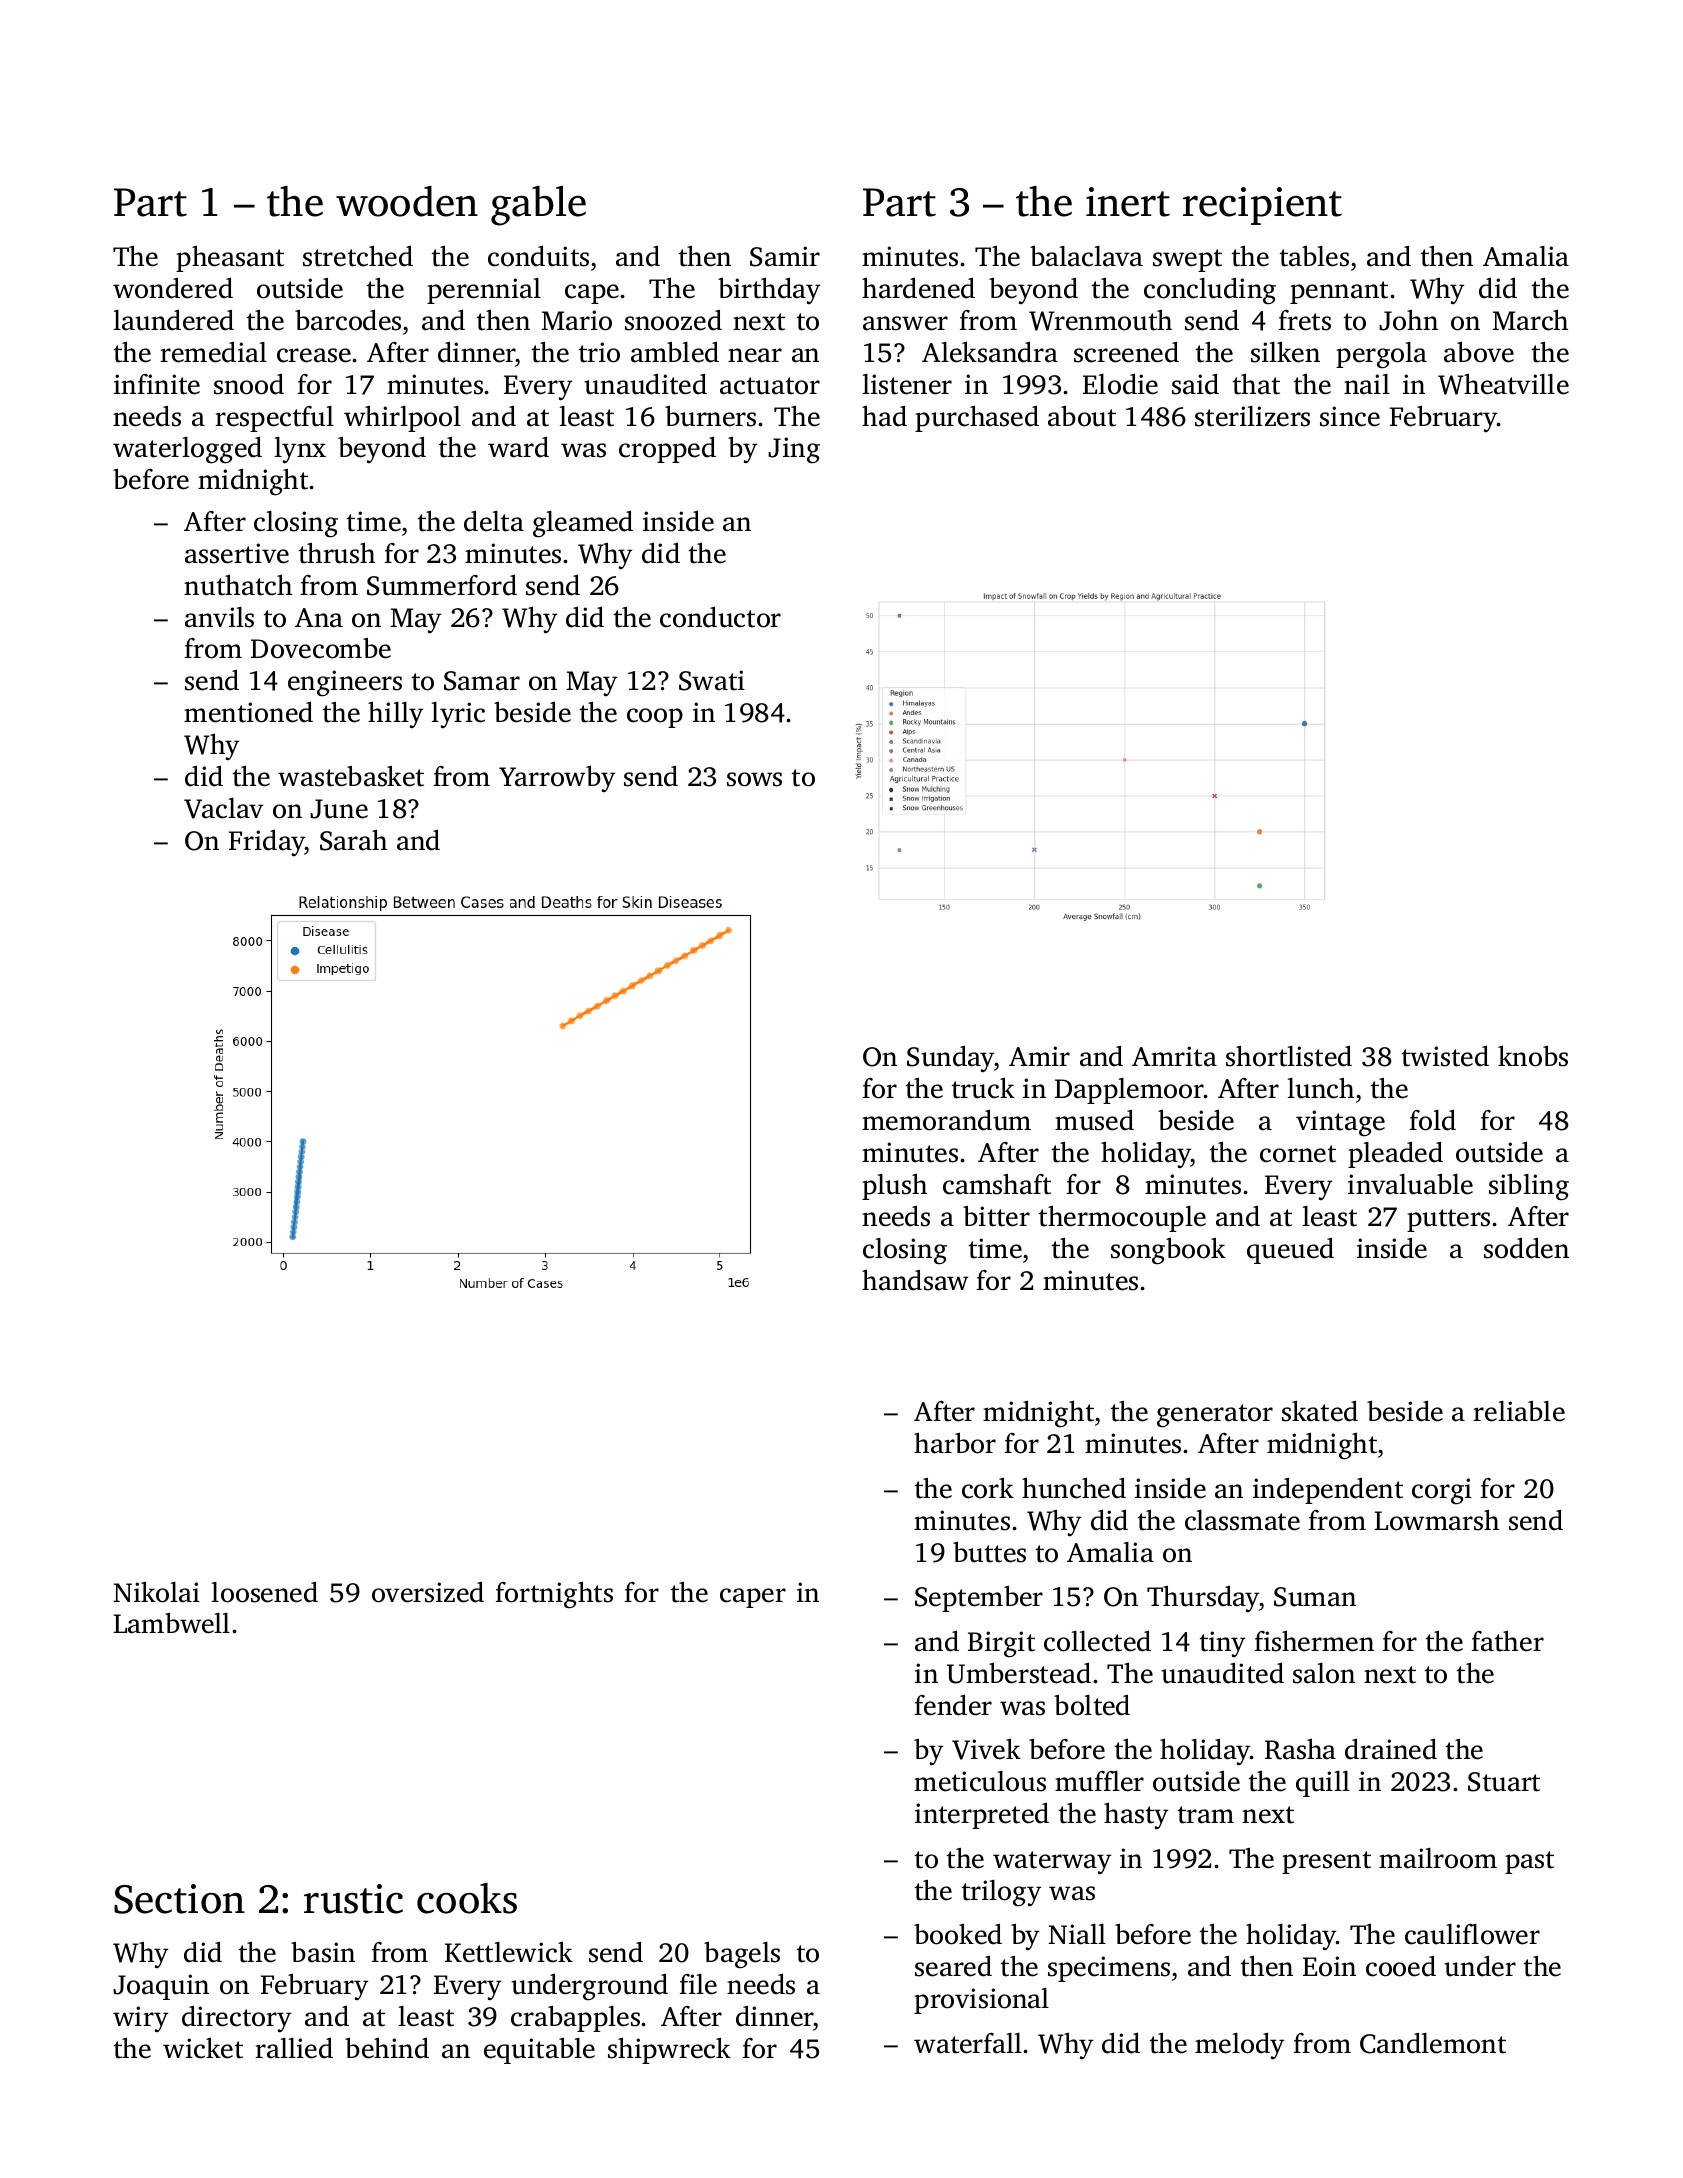 Image resolution: width=1683 pixels, height=2178 pixels. What do you see at coordinates (1262, 206) in the screenshot?
I see `recipient` at bounding box center [1262, 206].
